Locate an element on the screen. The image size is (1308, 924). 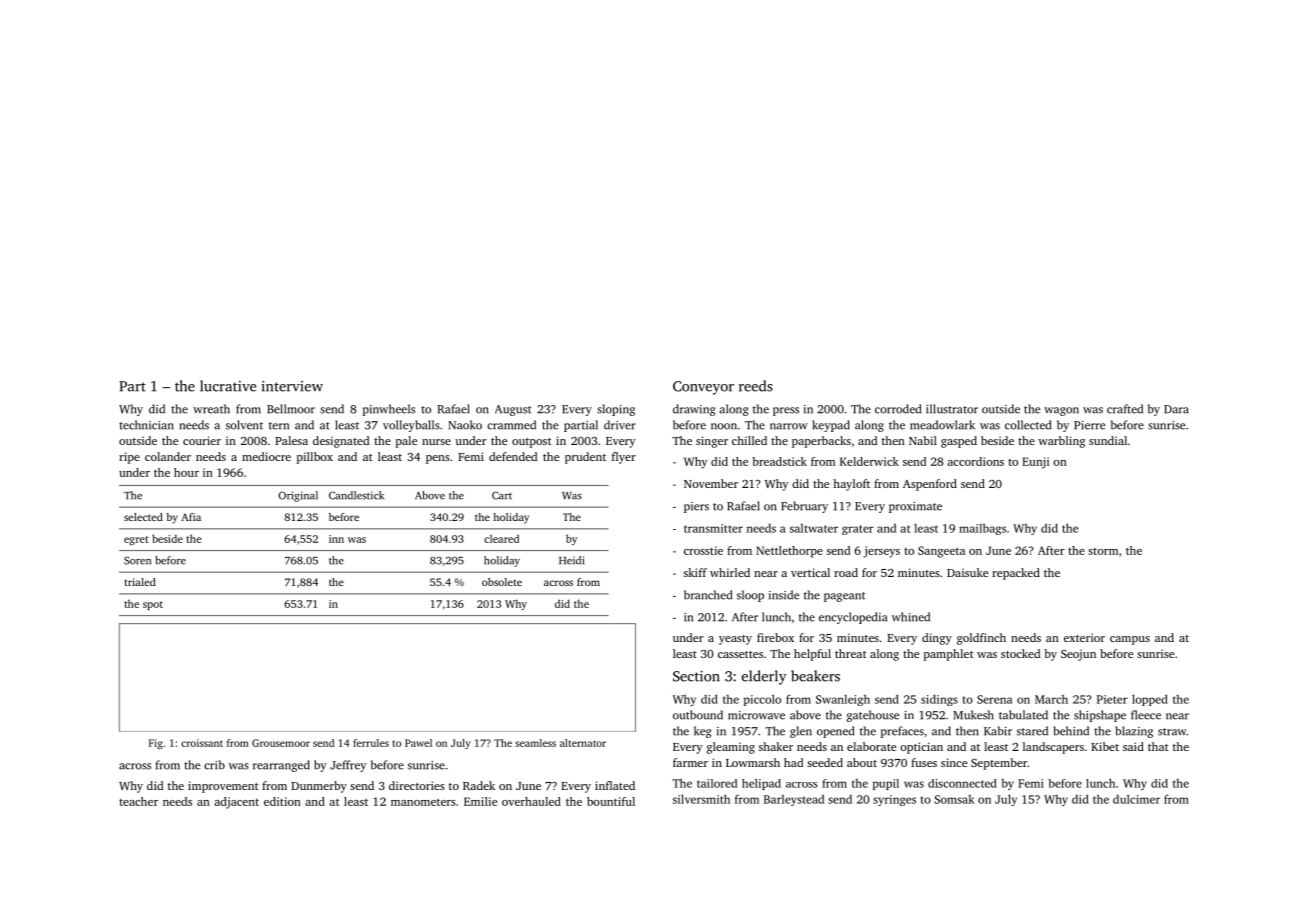
Conveyor is located at coordinates (703, 388).
